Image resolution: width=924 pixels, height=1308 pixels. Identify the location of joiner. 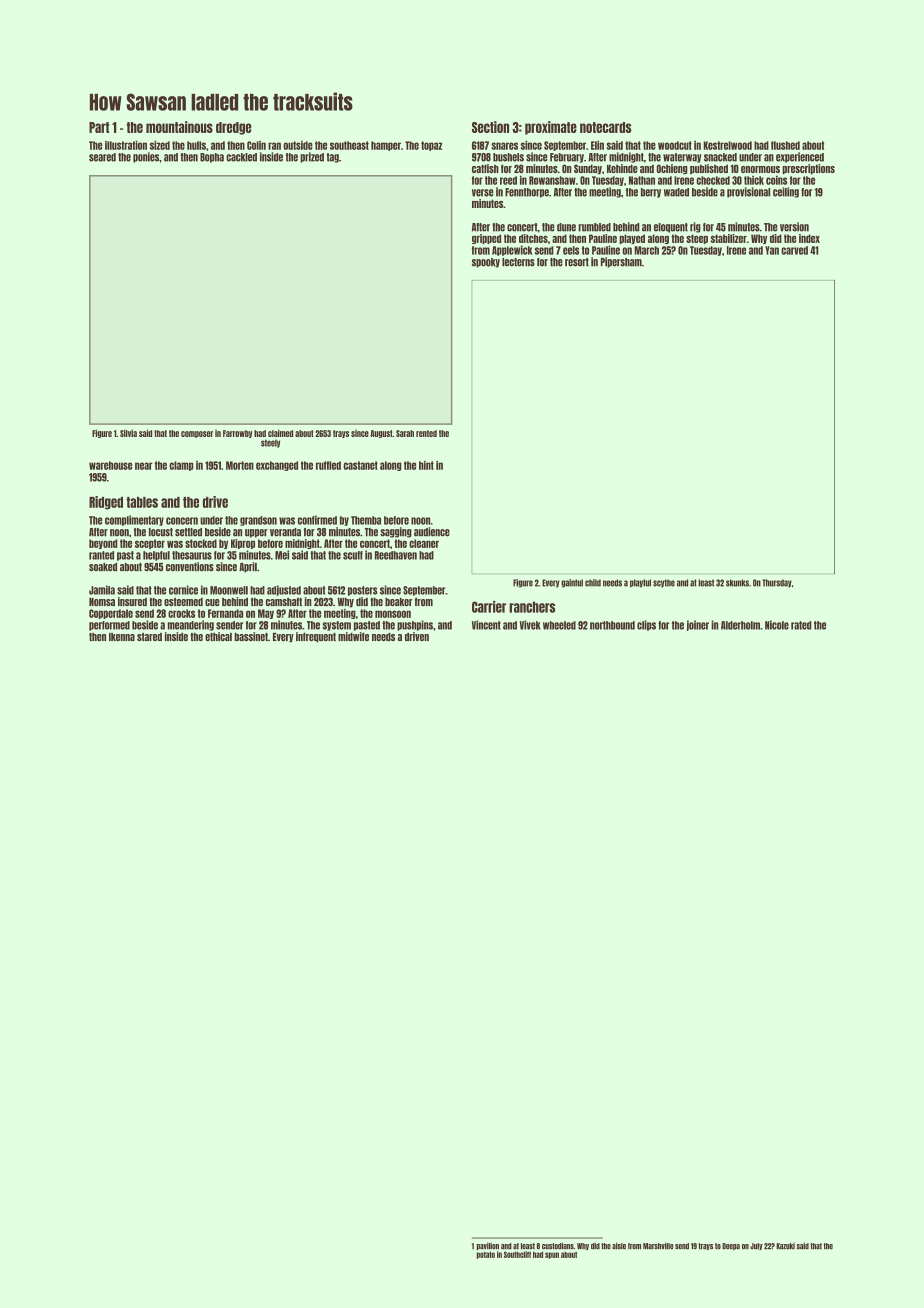
(698, 625).
